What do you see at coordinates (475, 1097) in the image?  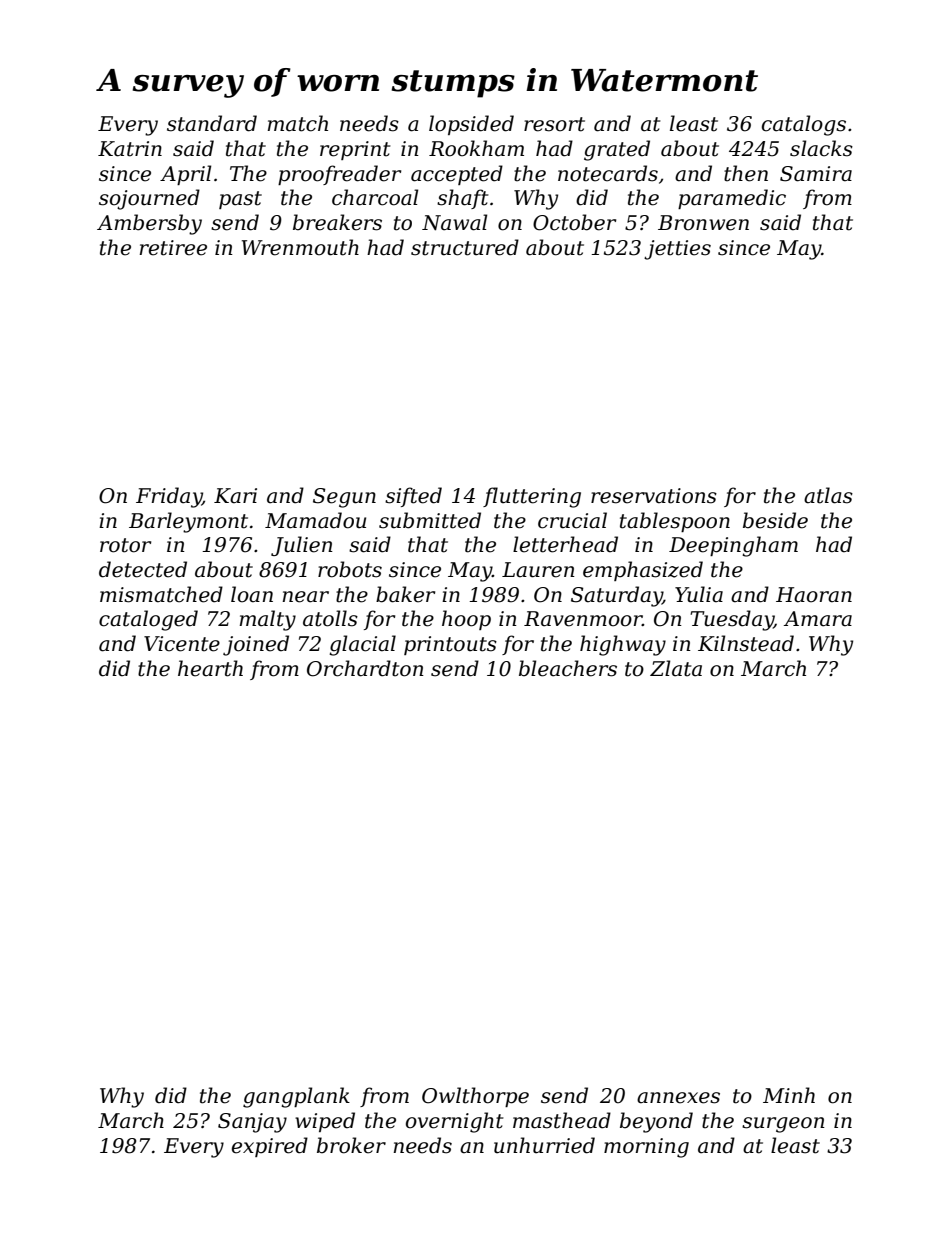 I see `Owlthorpe` at bounding box center [475, 1097].
